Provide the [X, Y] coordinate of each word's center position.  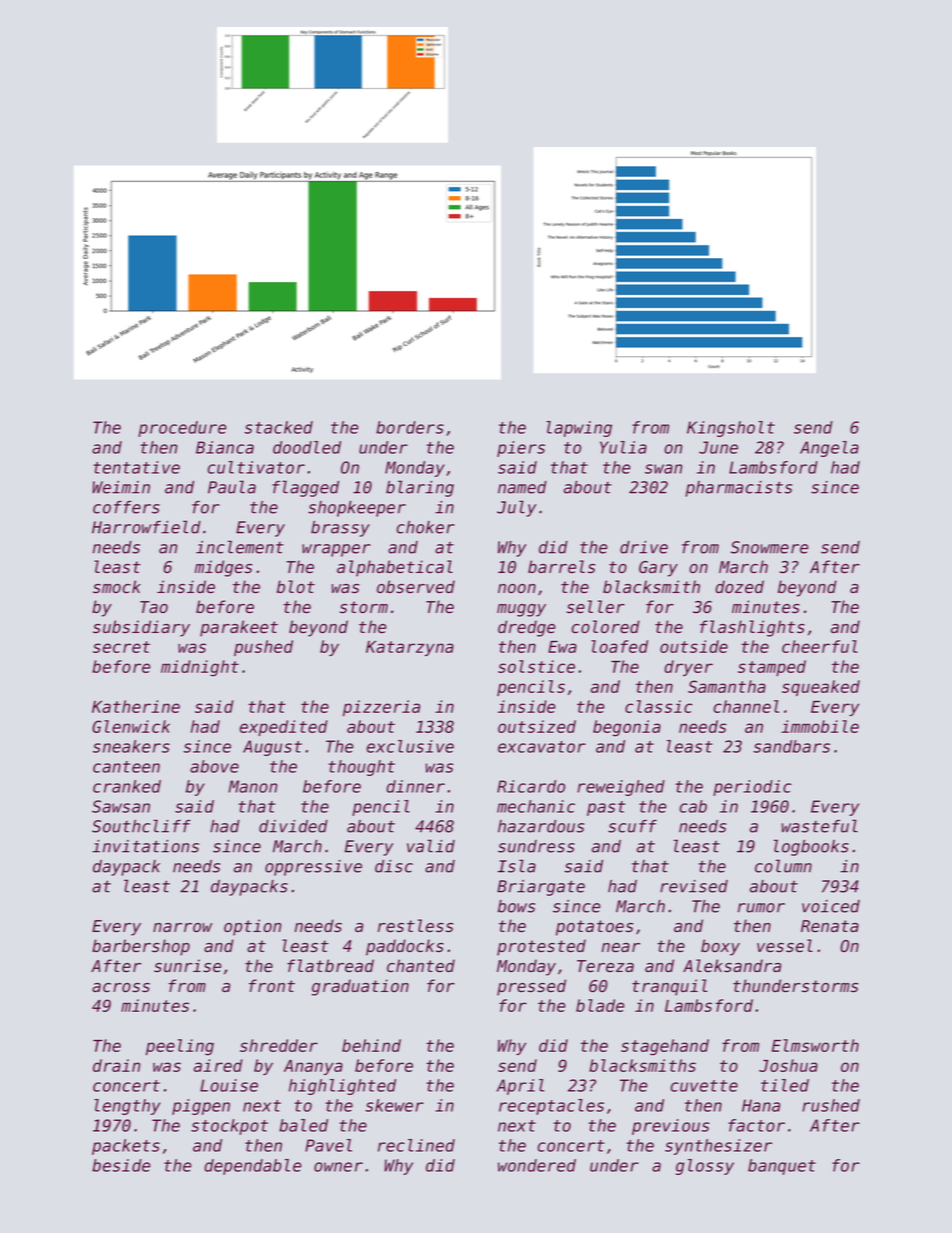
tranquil [669, 987]
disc [394, 866]
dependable [252, 1167]
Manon [252, 786]
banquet [782, 1167]
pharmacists [738, 489]
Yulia [623, 447]
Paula [232, 487]
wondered [537, 1165]
